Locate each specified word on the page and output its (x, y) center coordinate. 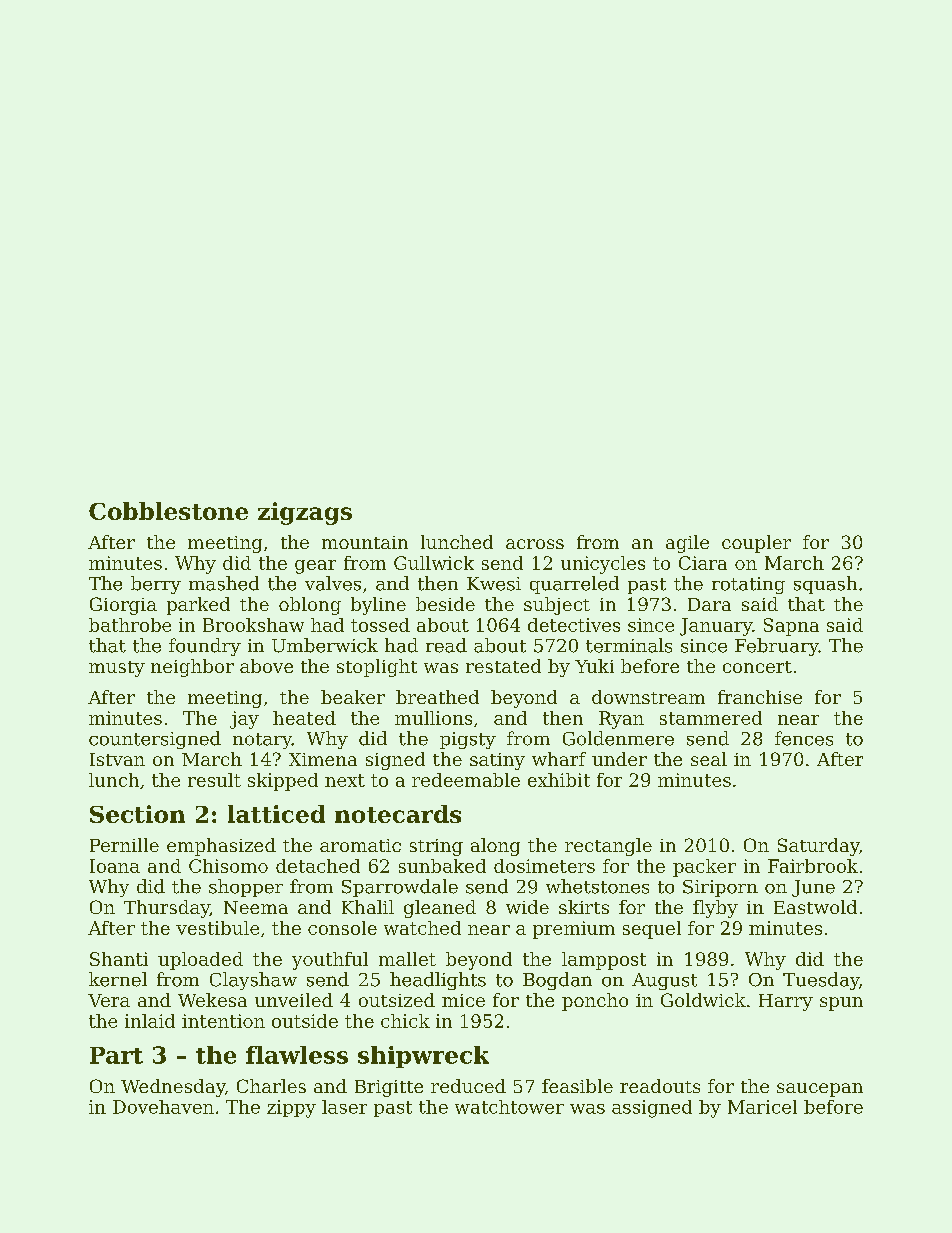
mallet (407, 959)
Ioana (115, 866)
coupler (756, 544)
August (664, 981)
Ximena (323, 759)
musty (117, 669)
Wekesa (212, 1000)
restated (503, 666)
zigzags (305, 513)
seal (709, 759)
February (777, 647)
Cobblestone (168, 511)
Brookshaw (253, 625)
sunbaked (442, 866)
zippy (291, 1109)
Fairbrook (813, 866)
